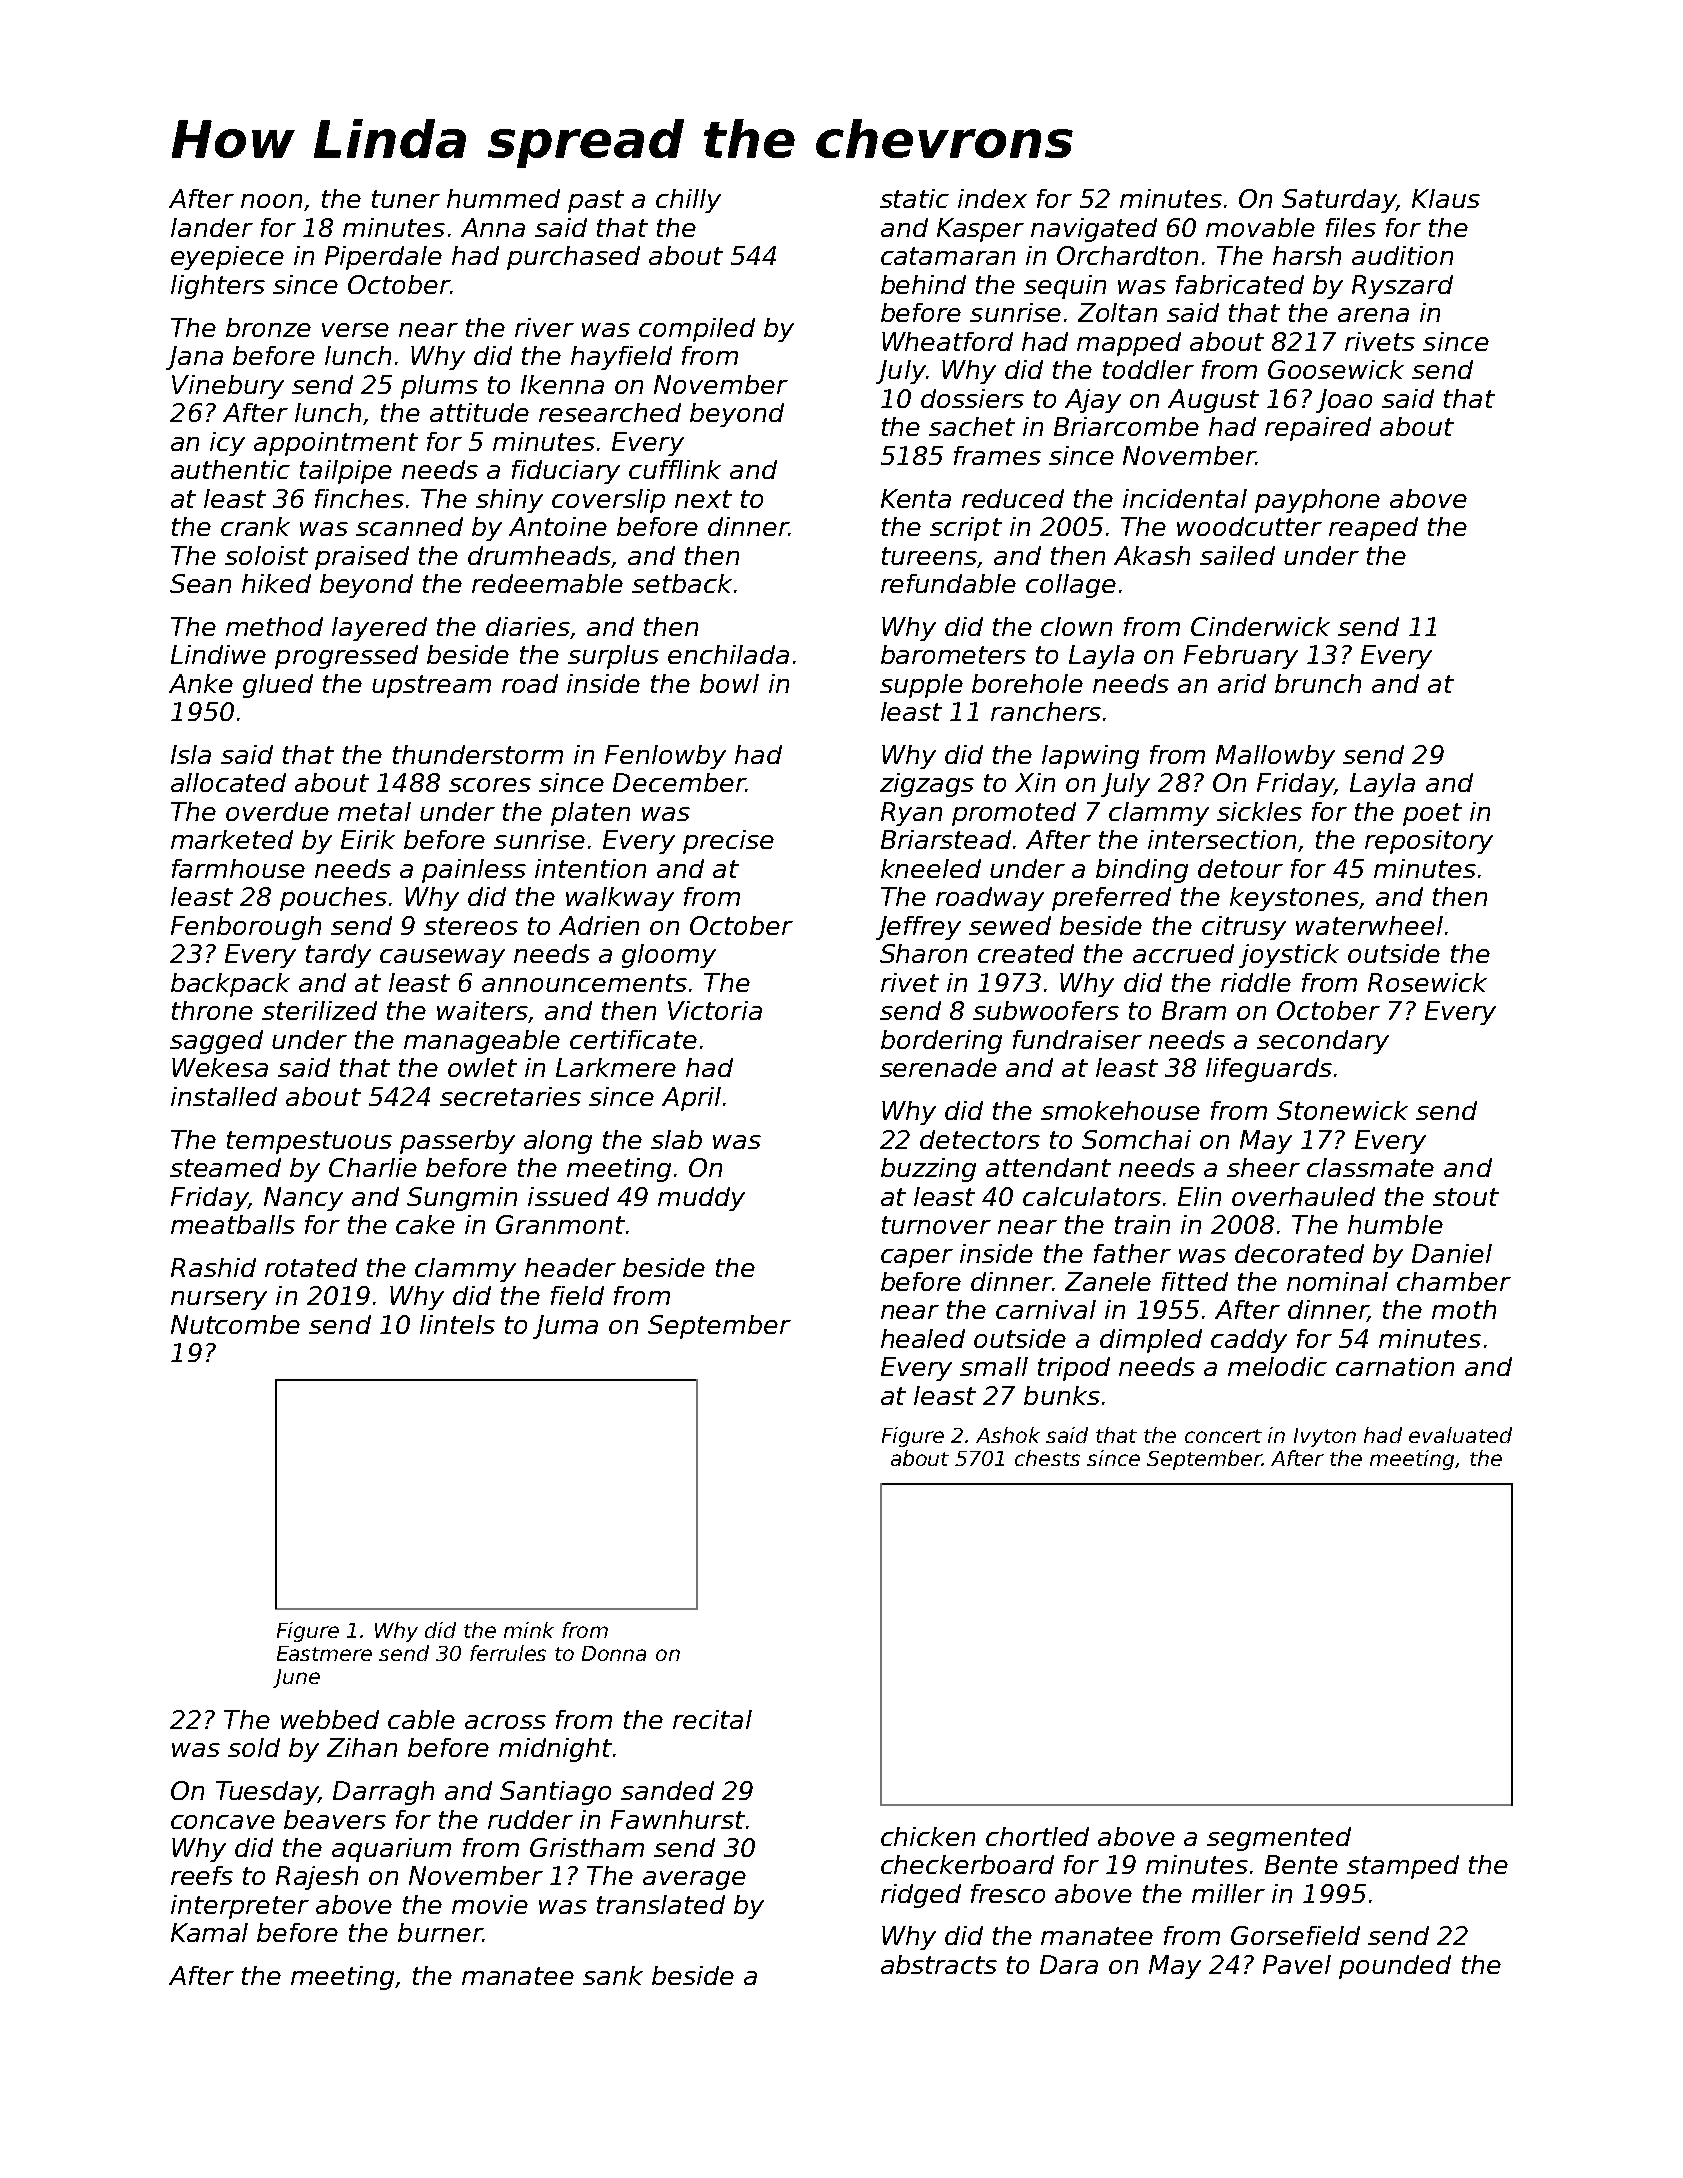 Image resolution: width=1683 pixels, height=2178 pixels. What do you see at coordinates (675, 469) in the screenshot?
I see `cufflink` at bounding box center [675, 469].
